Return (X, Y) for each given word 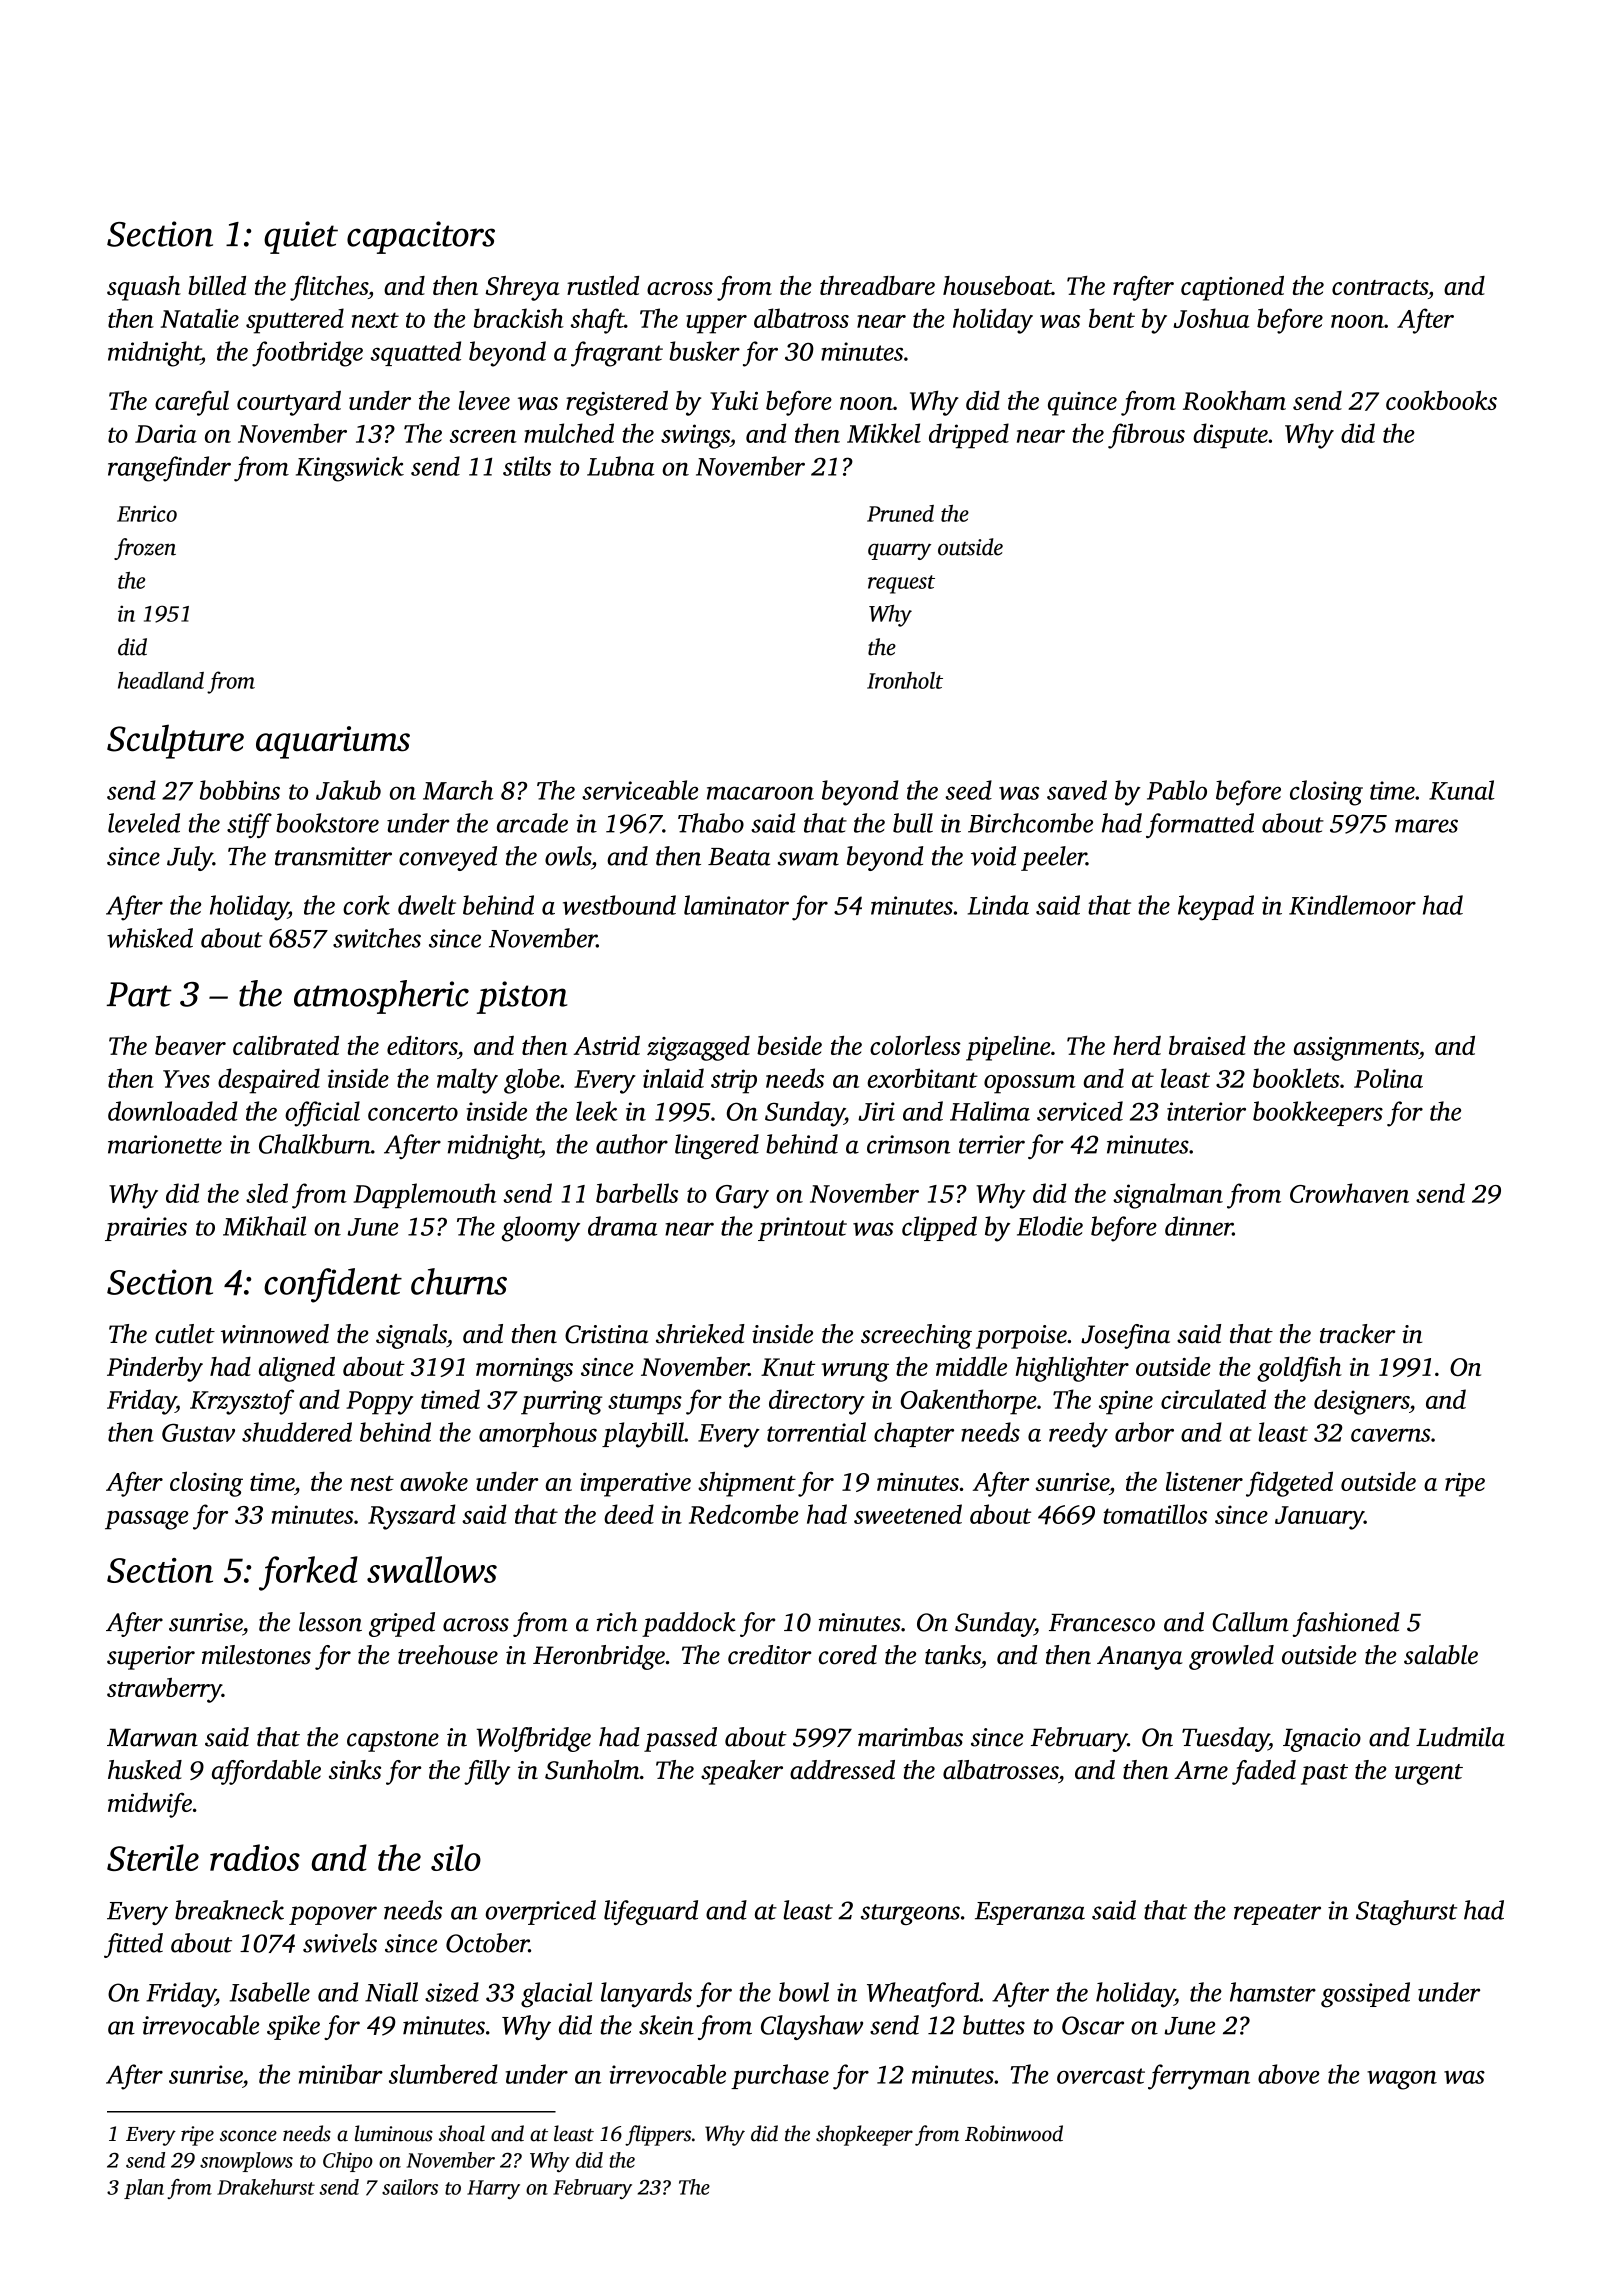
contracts (1380, 287)
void (993, 856)
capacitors (421, 237)
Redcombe (744, 1514)
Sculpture (175, 741)
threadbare (877, 285)
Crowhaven (1349, 1193)
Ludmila (1460, 1737)
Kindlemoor (1352, 905)
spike (293, 2027)
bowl (804, 1992)
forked (308, 1573)
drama (622, 1226)
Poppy (379, 1403)
